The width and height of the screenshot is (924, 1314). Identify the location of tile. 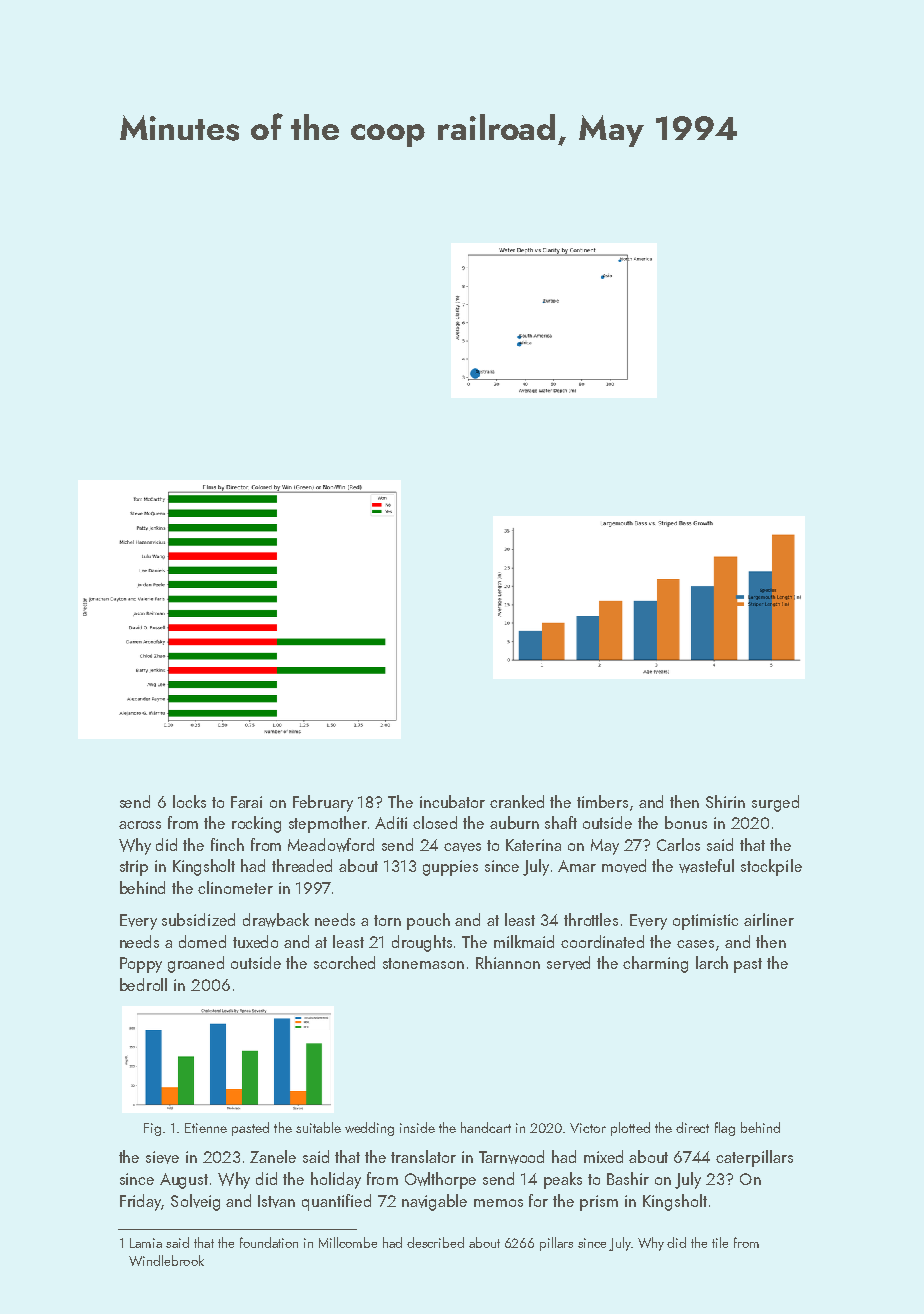
(720, 1242).
